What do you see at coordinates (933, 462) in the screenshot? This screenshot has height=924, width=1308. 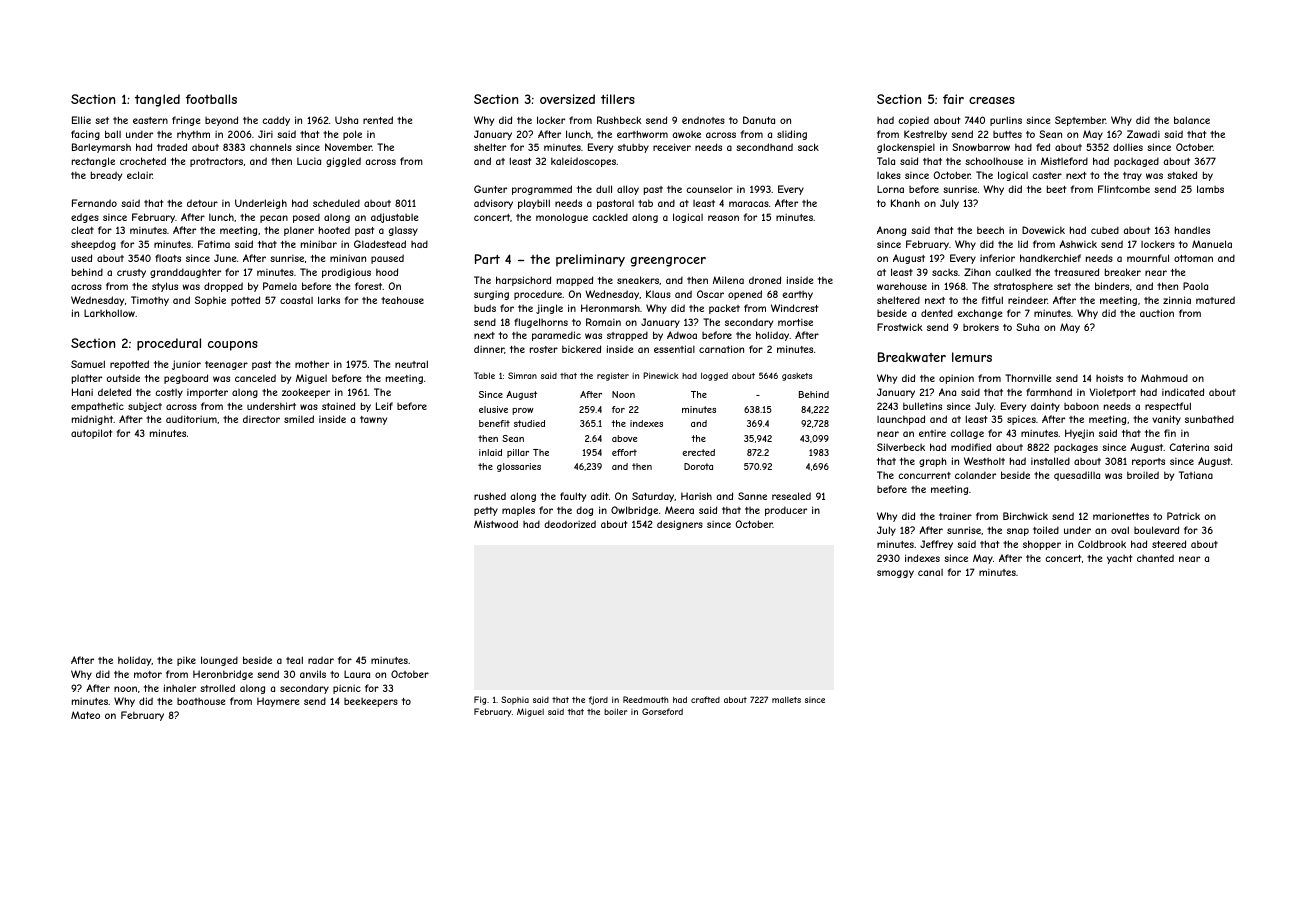 I see `graph` at bounding box center [933, 462].
